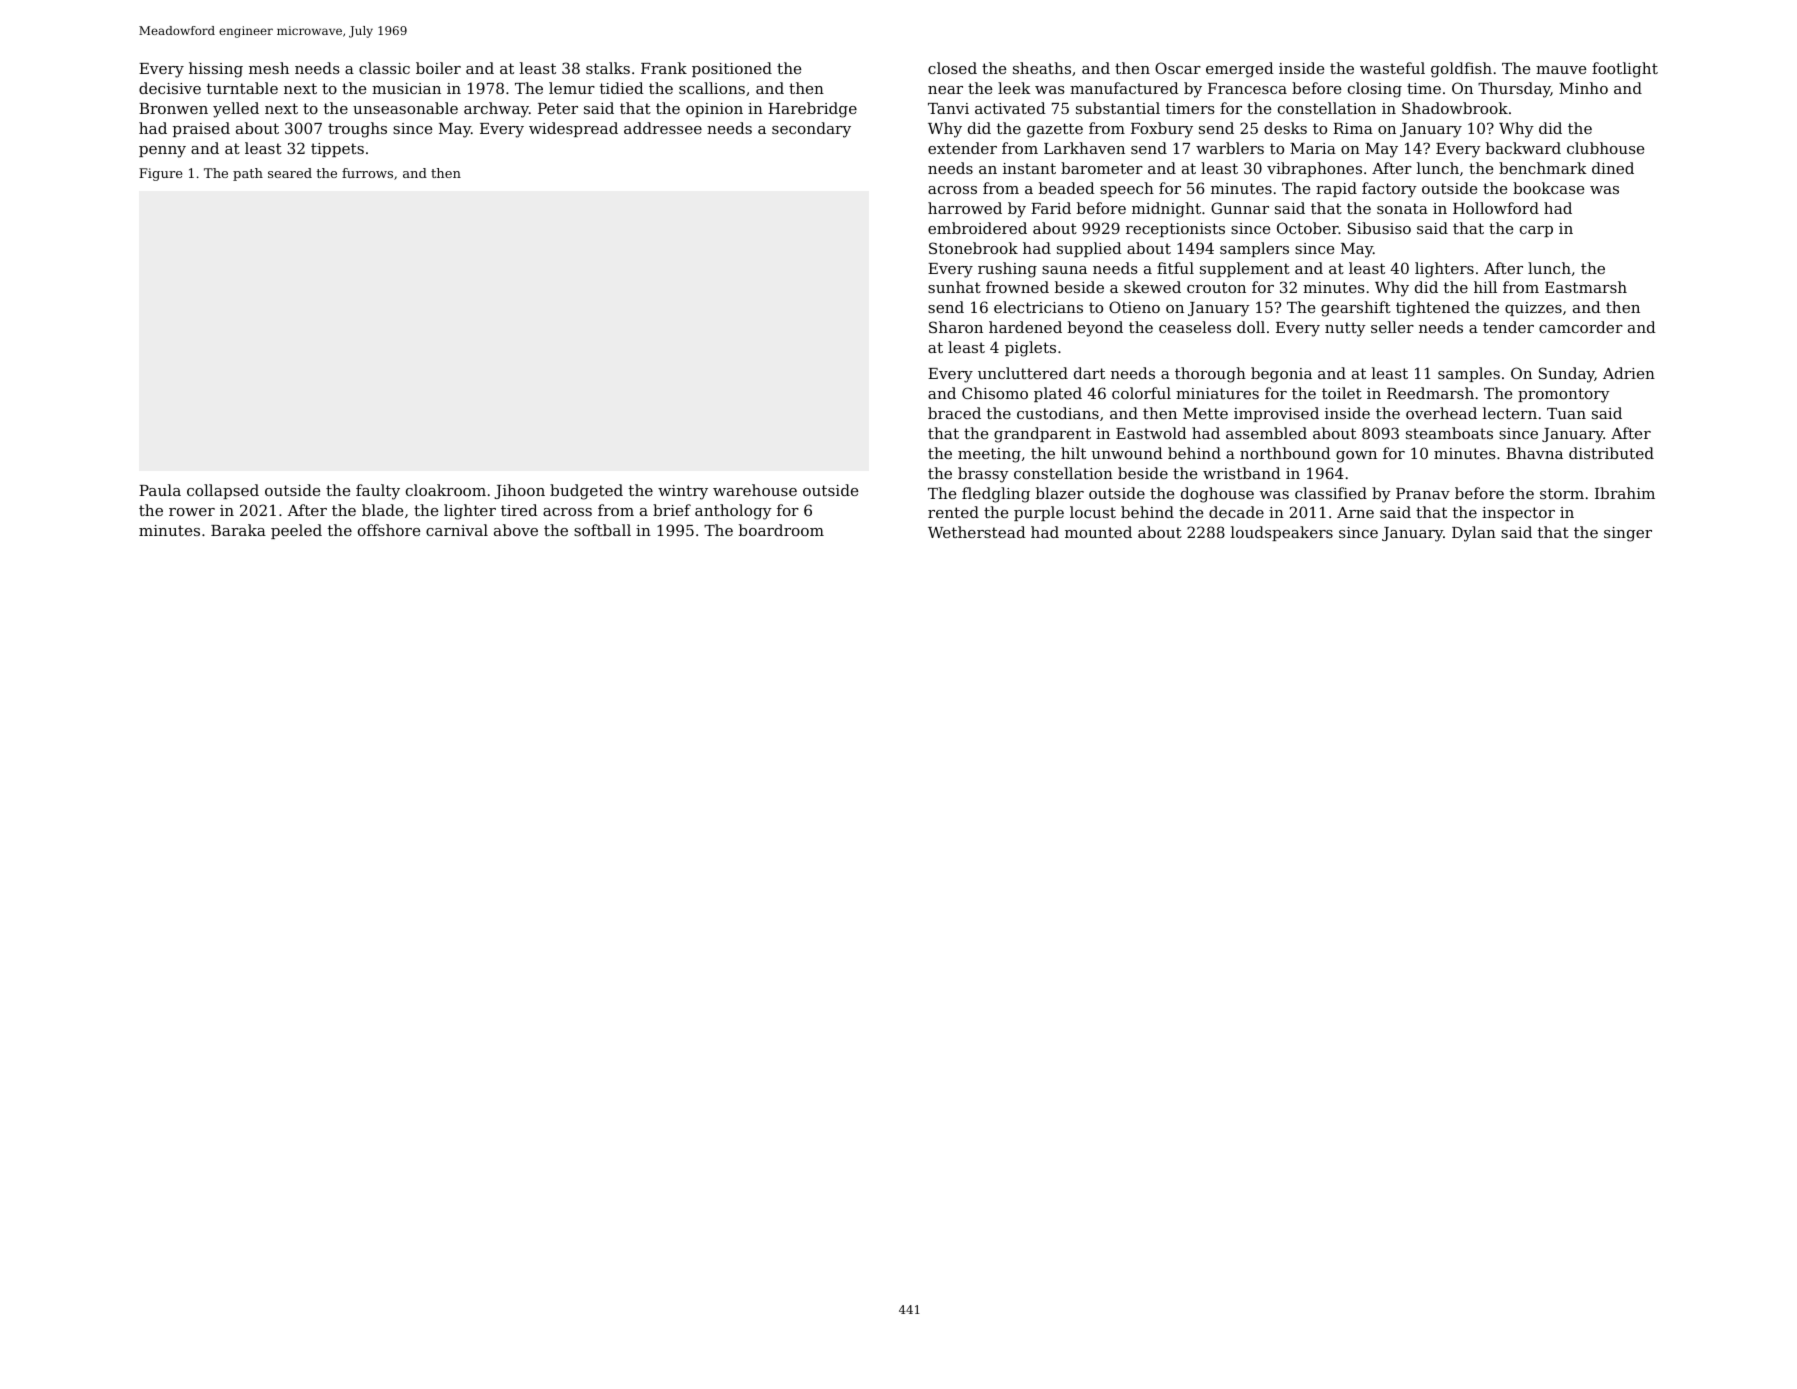  Describe the element at coordinates (367, 173) in the image. I see `furrows` at that location.
